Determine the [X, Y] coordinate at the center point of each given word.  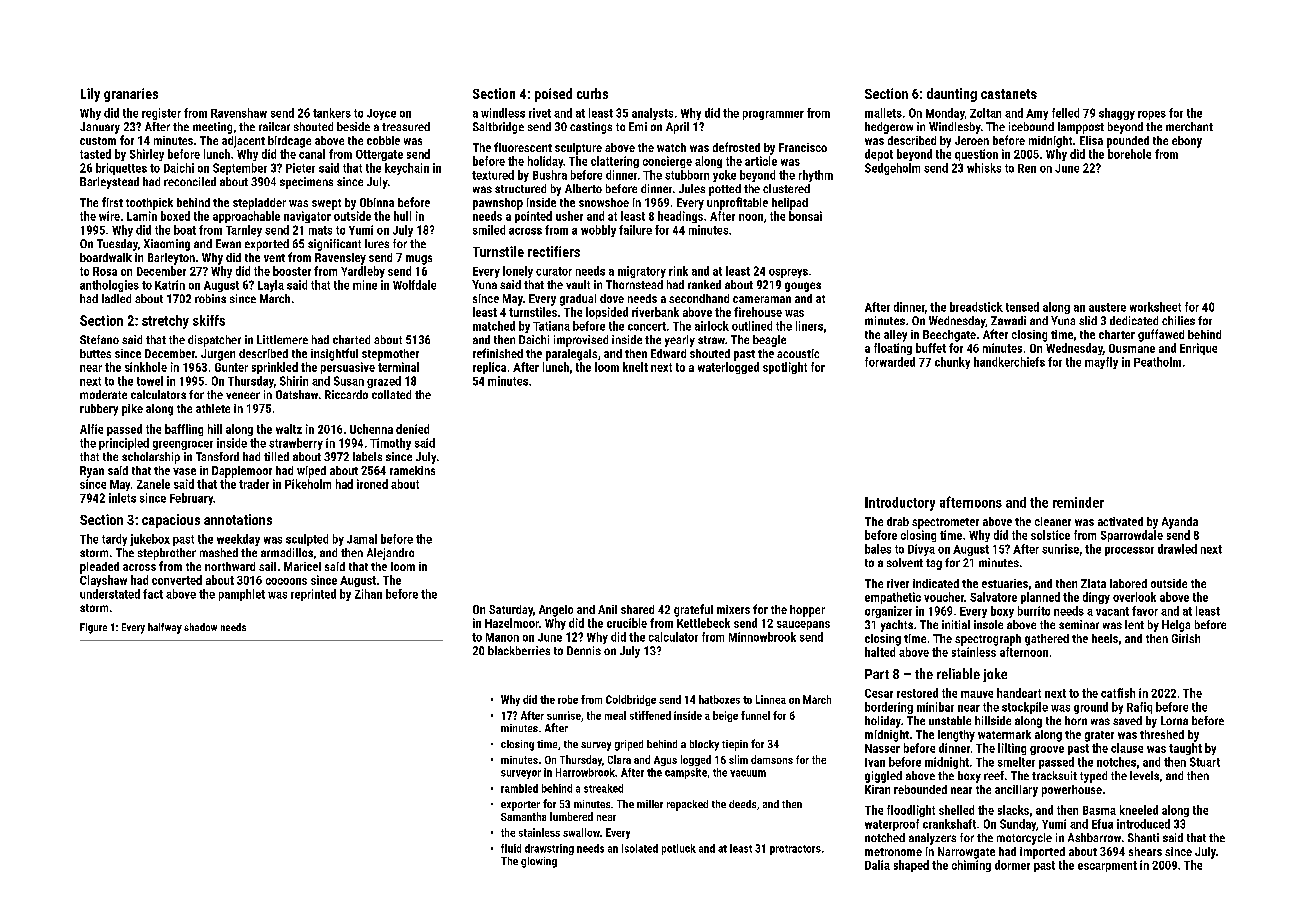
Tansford [217, 456]
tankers [332, 113]
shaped [911, 866]
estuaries [1005, 583]
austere [1107, 307]
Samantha [523, 816]
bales [878, 549]
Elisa [1091, 140]
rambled [519, 788]
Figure [93, 628]
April [677, 128]
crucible [627, 623]
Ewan [228, 243]
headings [680, 217]
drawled [1177, 549]
